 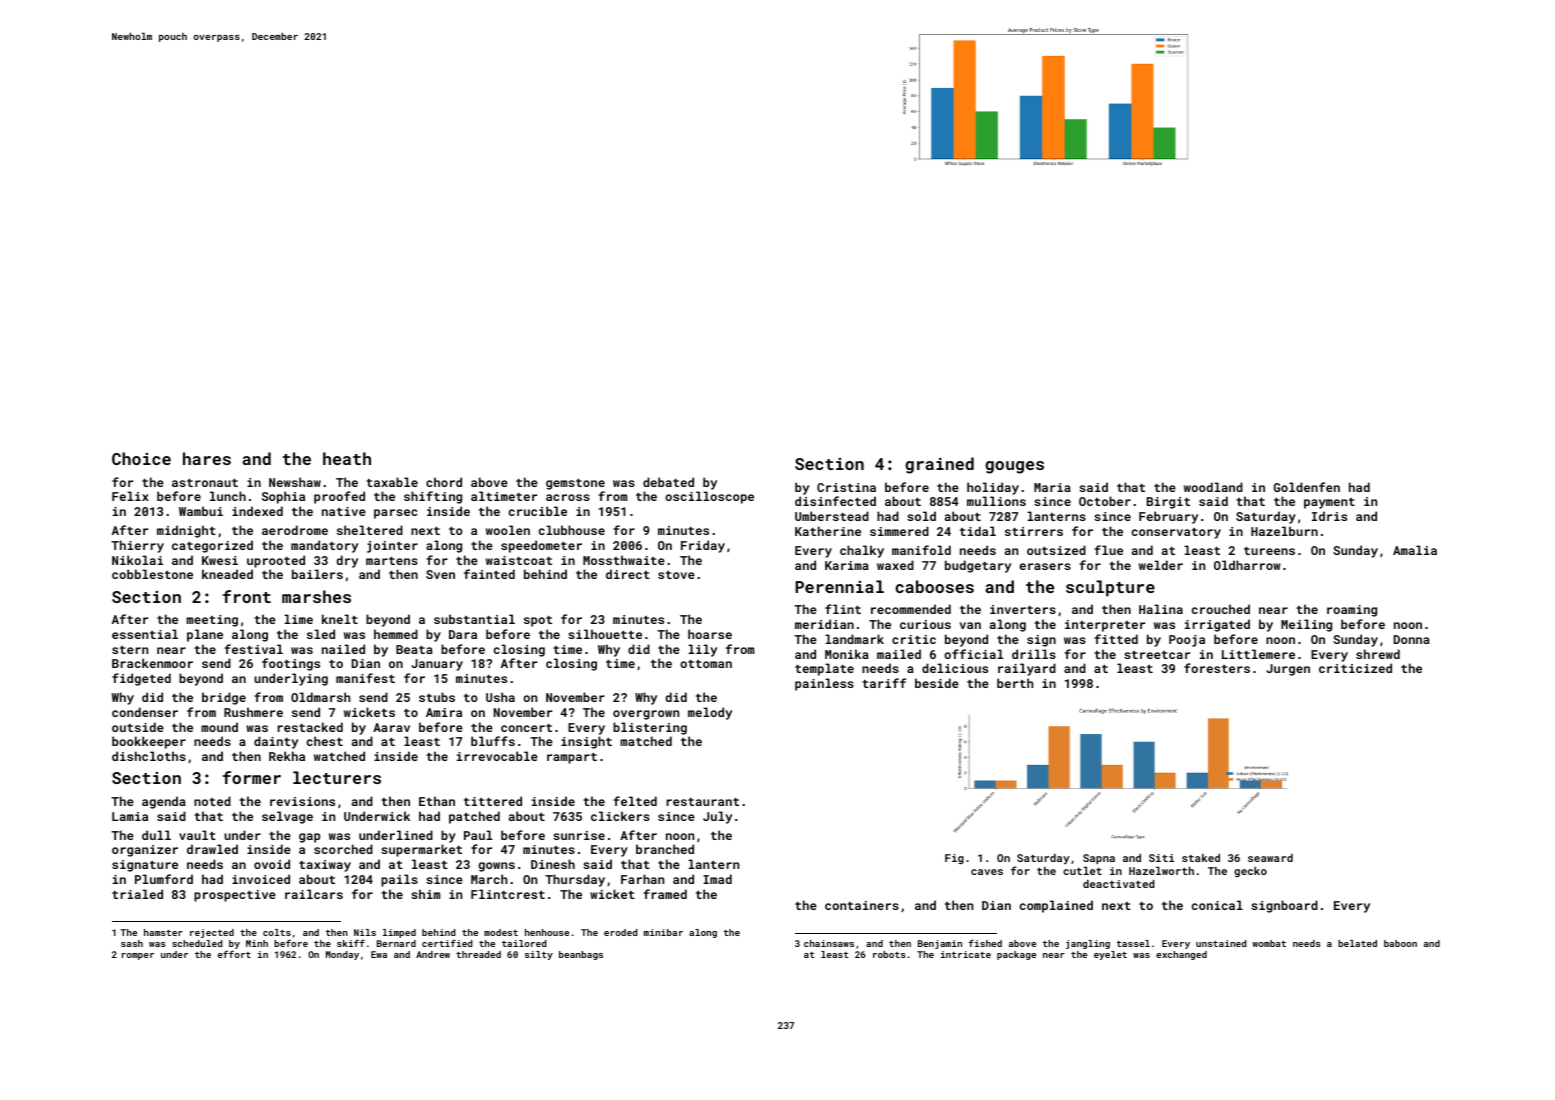 What do you see at coordinates (1014, 467) in the image?
I see `gouges` at bounding box center [1014, 467].
